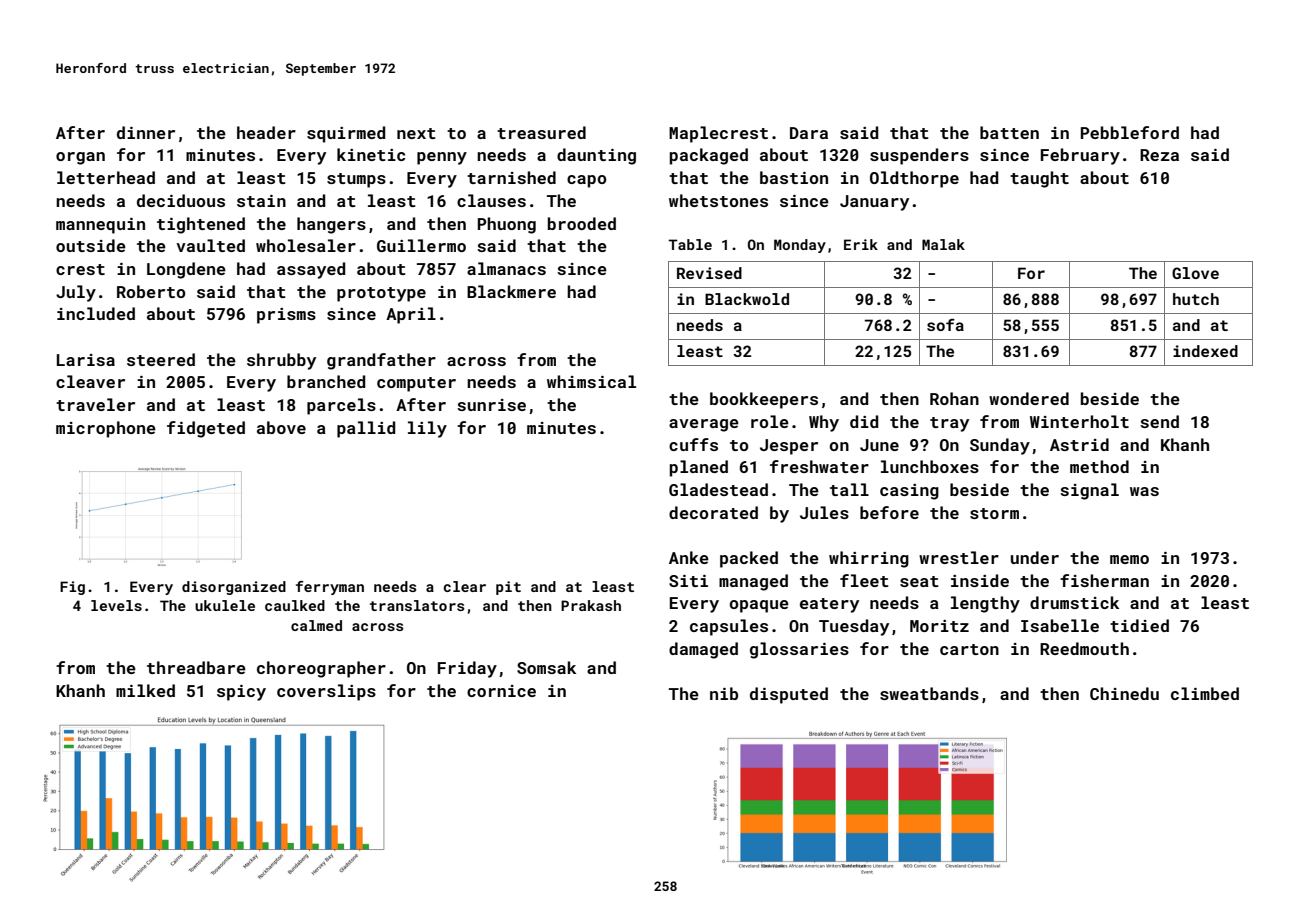 The width and height of the screenshot is (1308, 924). I want to click on microphone, so click(106, 429).
